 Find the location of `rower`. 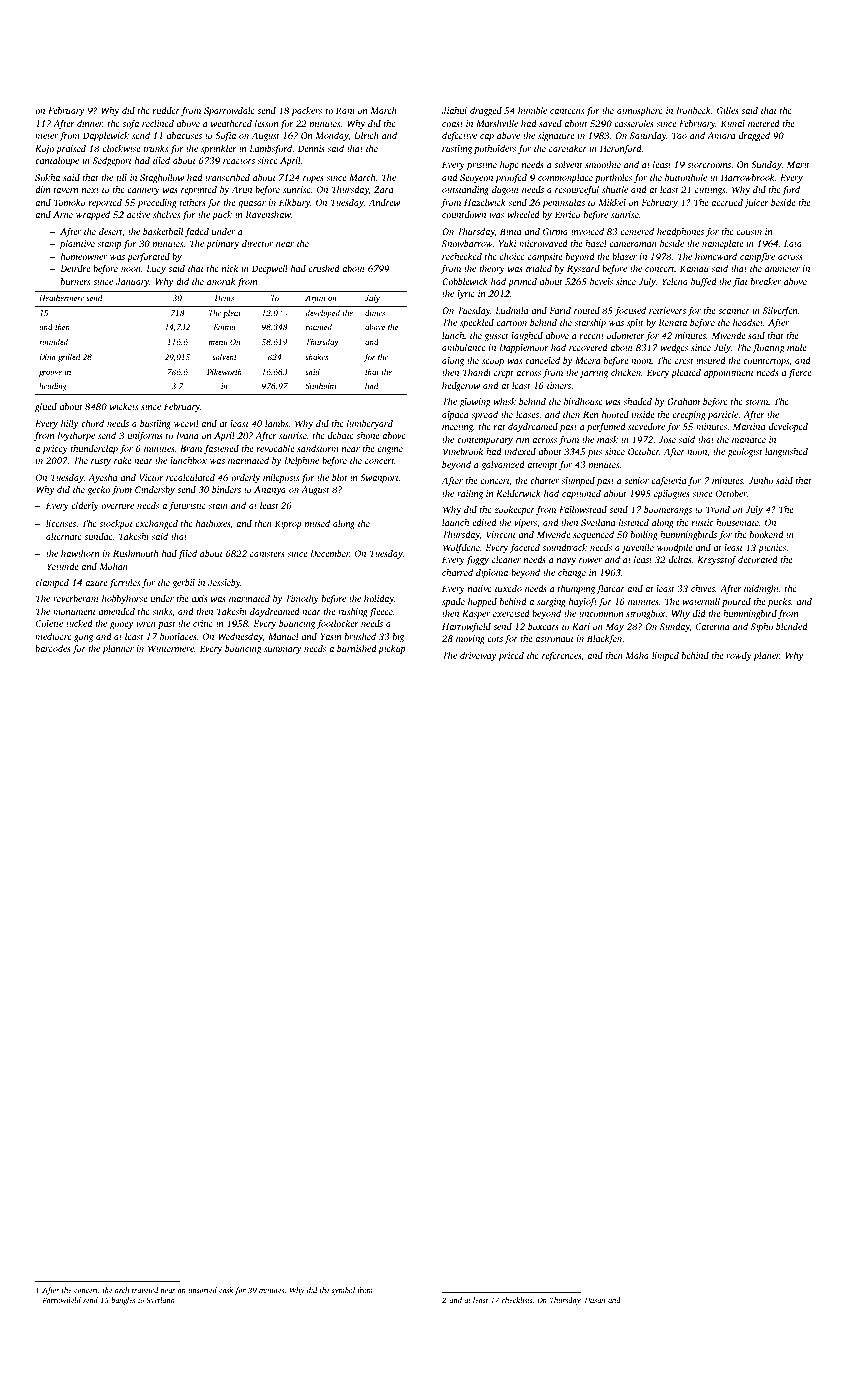

rower is located at coordinates (590, 560).
